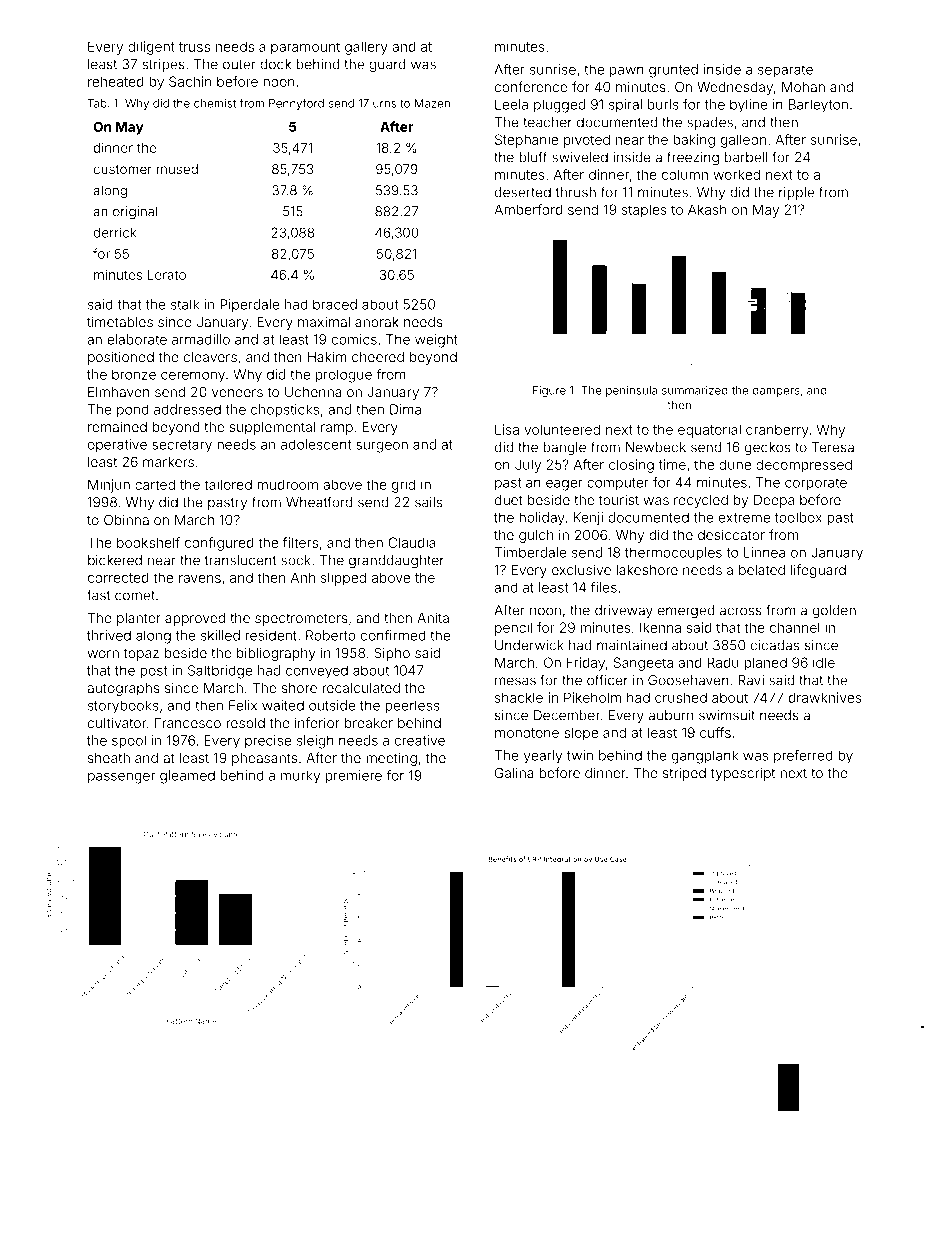 The height and width of the screenshot is (1233, 952). I want to click on pawn, so click(627, 72).
